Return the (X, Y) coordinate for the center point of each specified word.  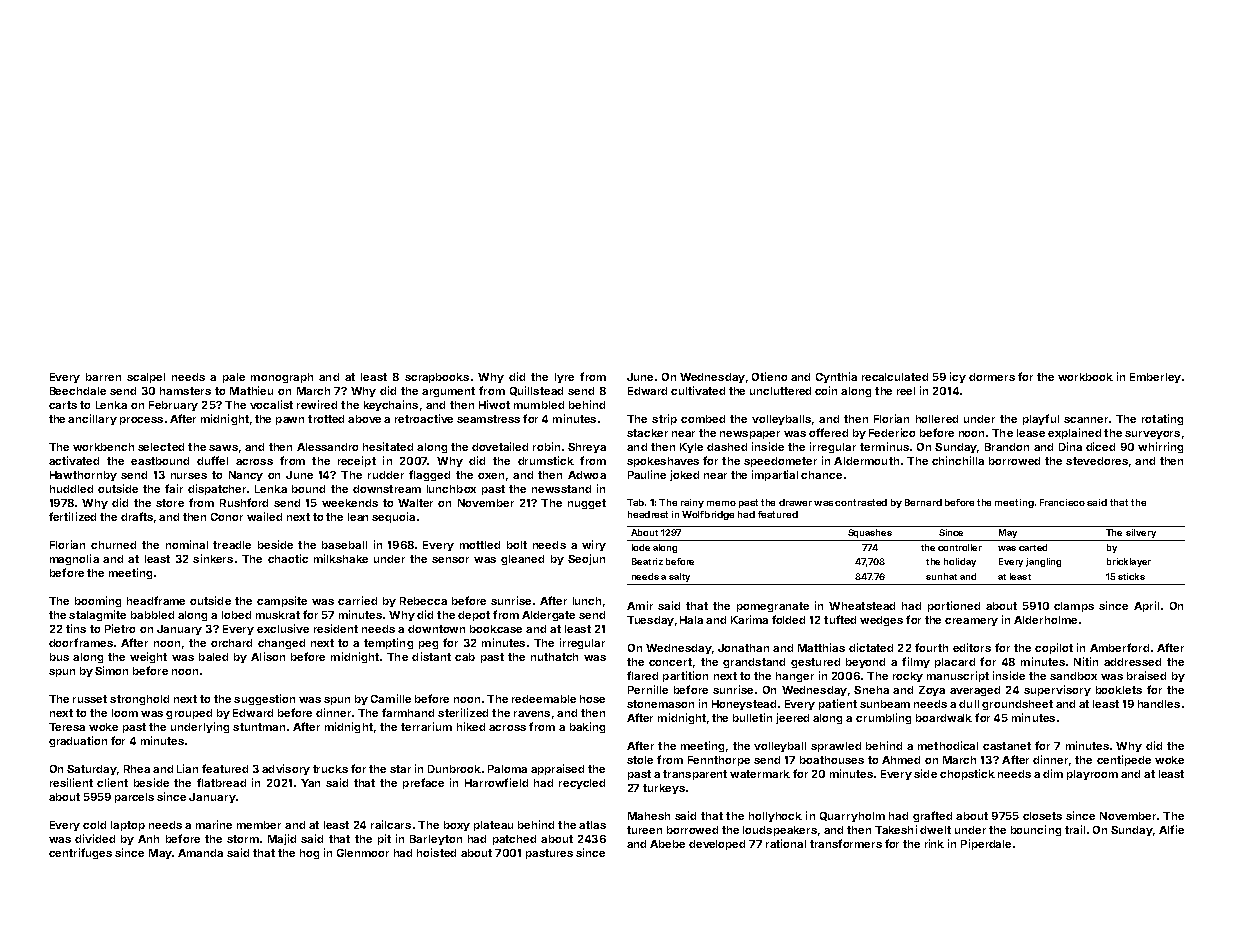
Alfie (1171, 829)
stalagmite (97, 615)
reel (906, 391)
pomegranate (773, 607)
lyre (564, 378)
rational (786, 843)
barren (103, 377)
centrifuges (80, 853)
